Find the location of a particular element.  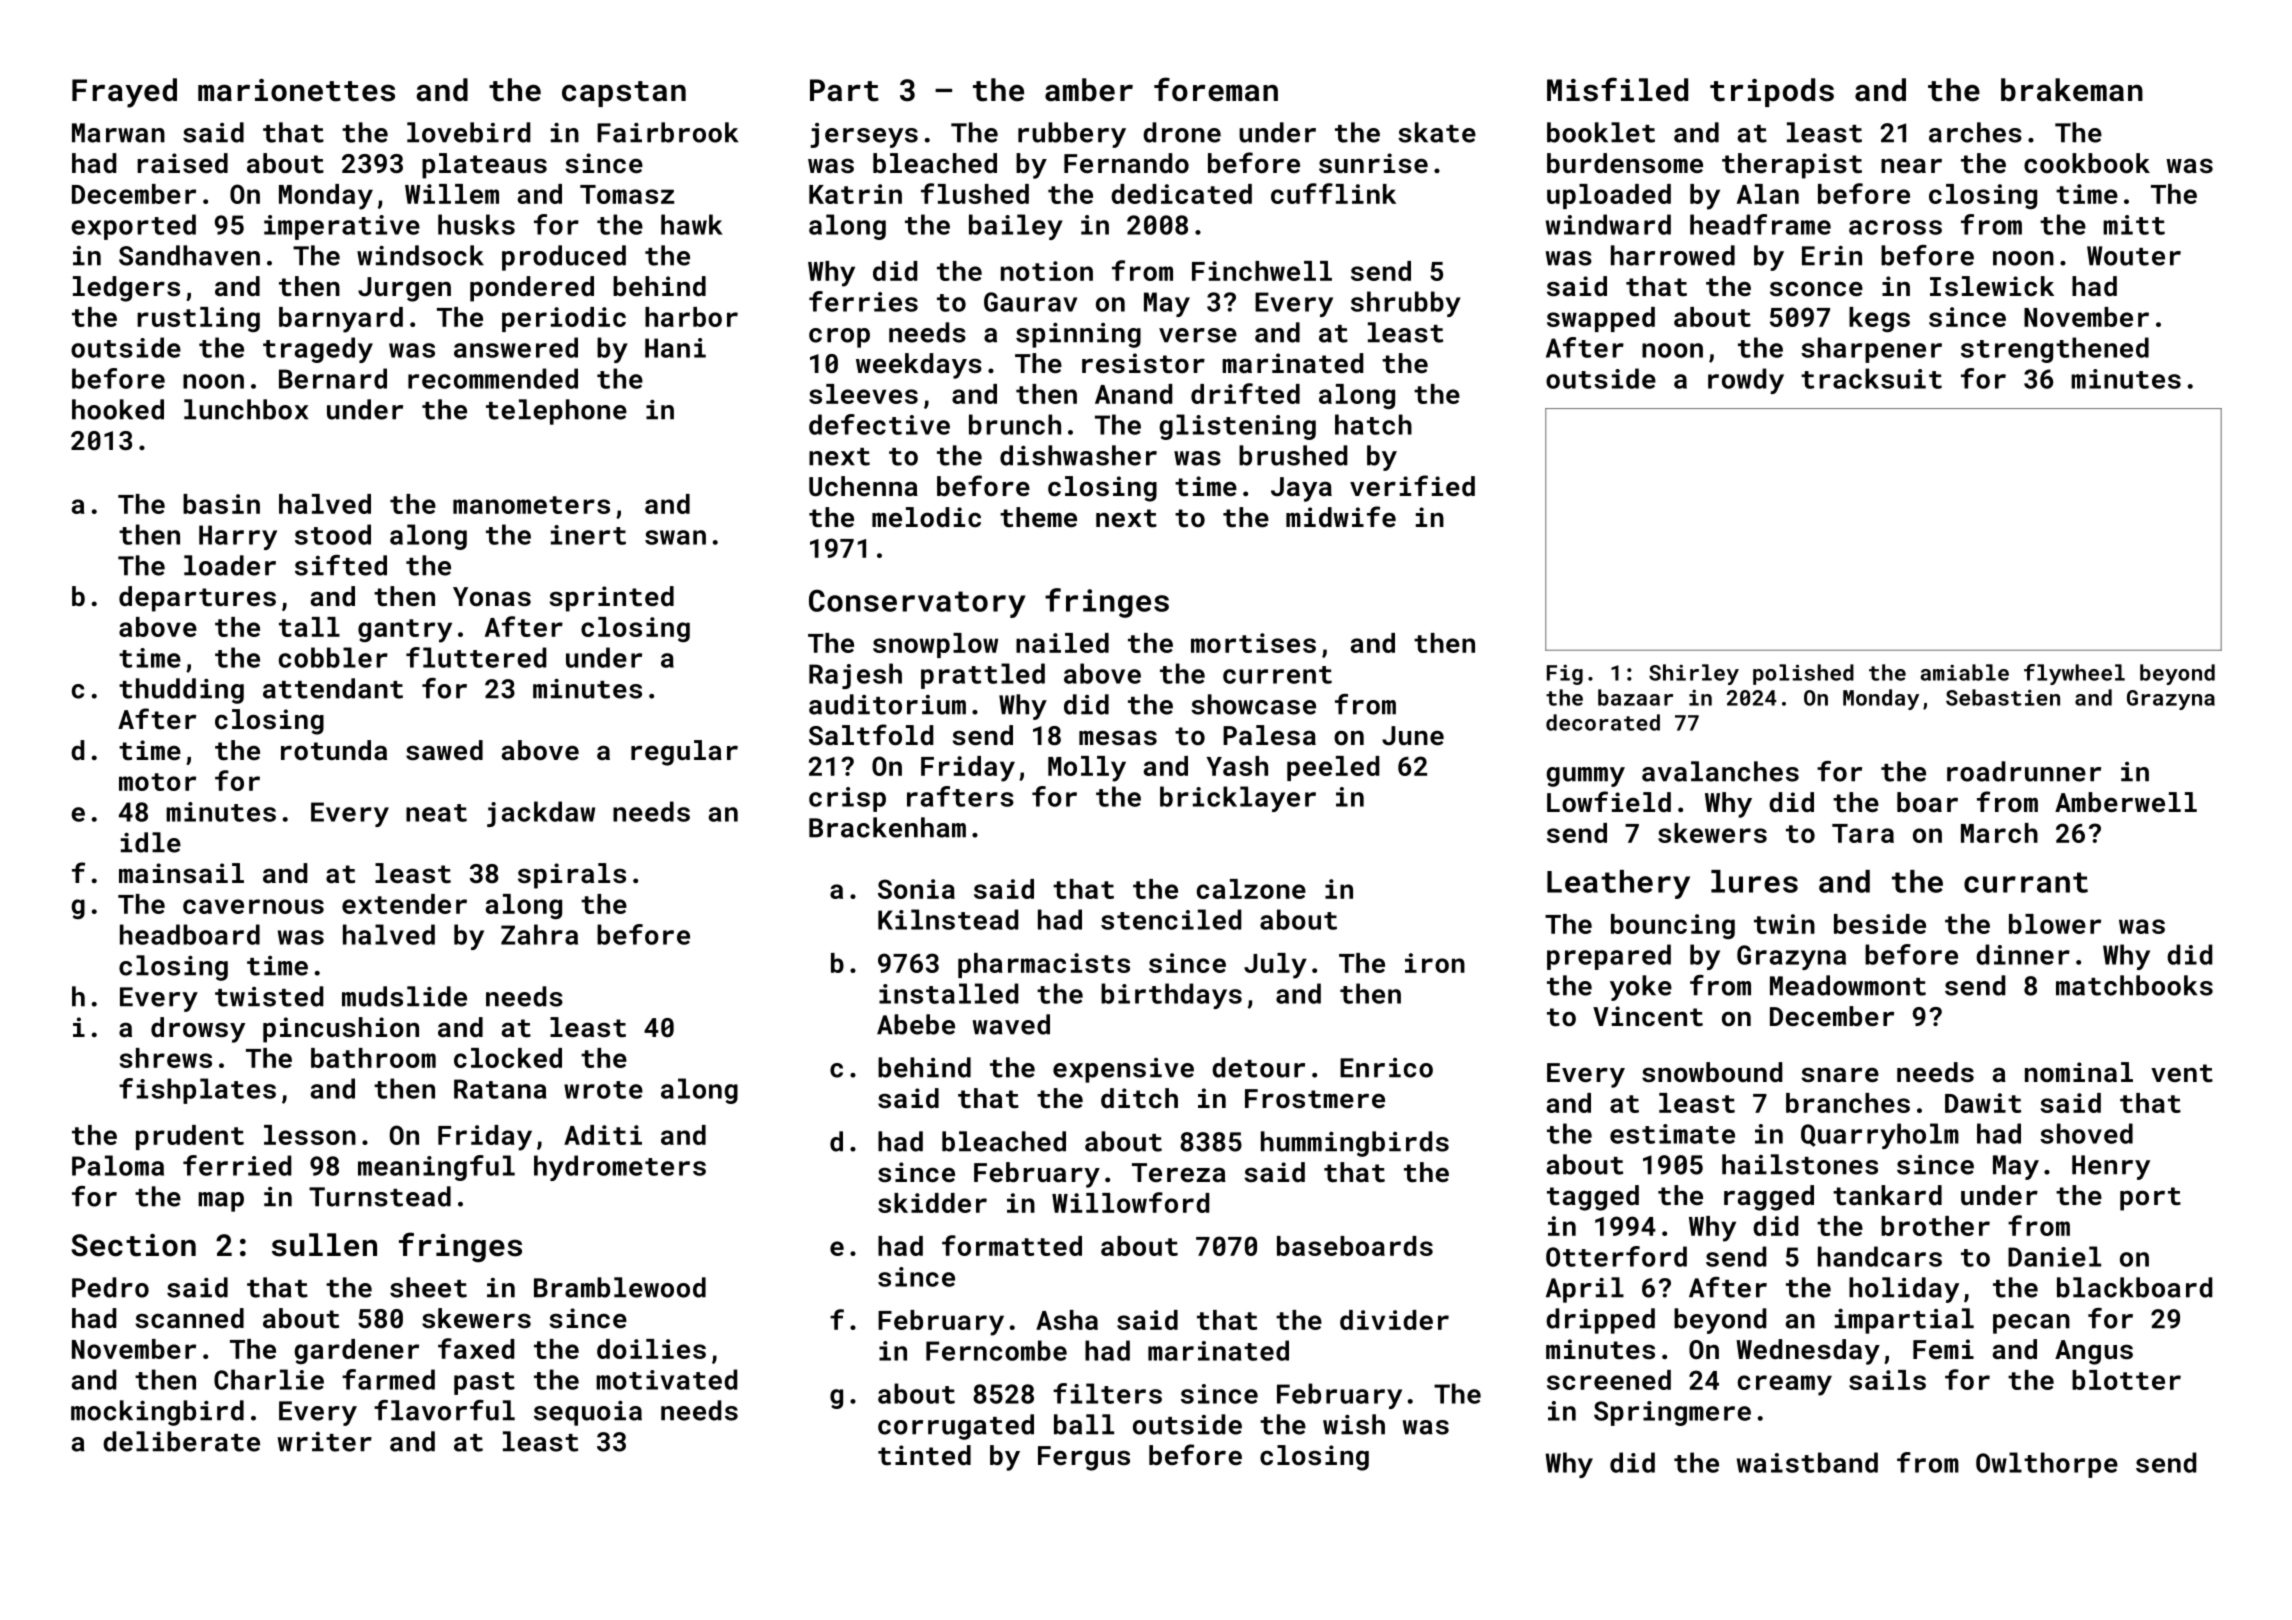

tripods is located at coordinates (1772, 92).
